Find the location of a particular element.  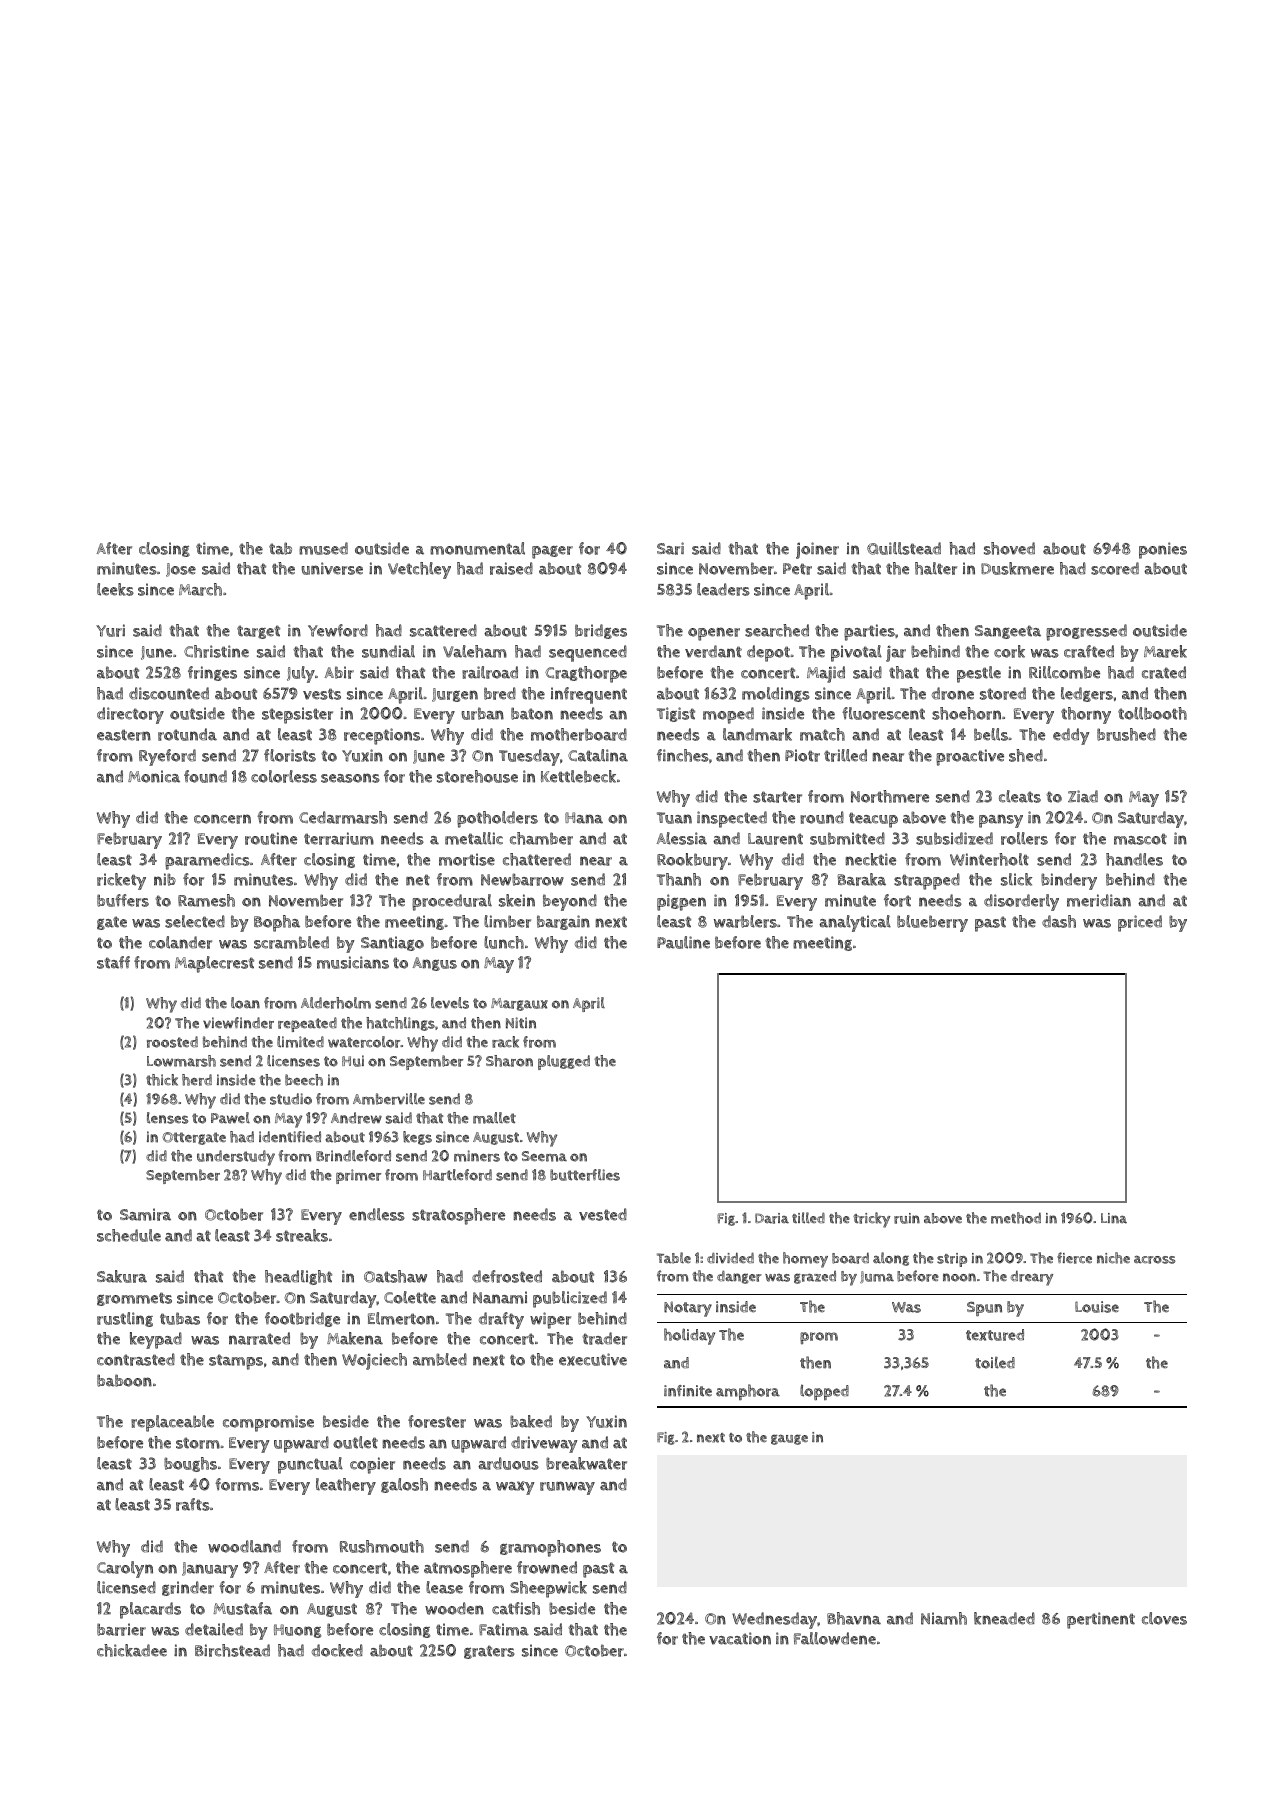

priced is located at coordinates (1140, 923).
